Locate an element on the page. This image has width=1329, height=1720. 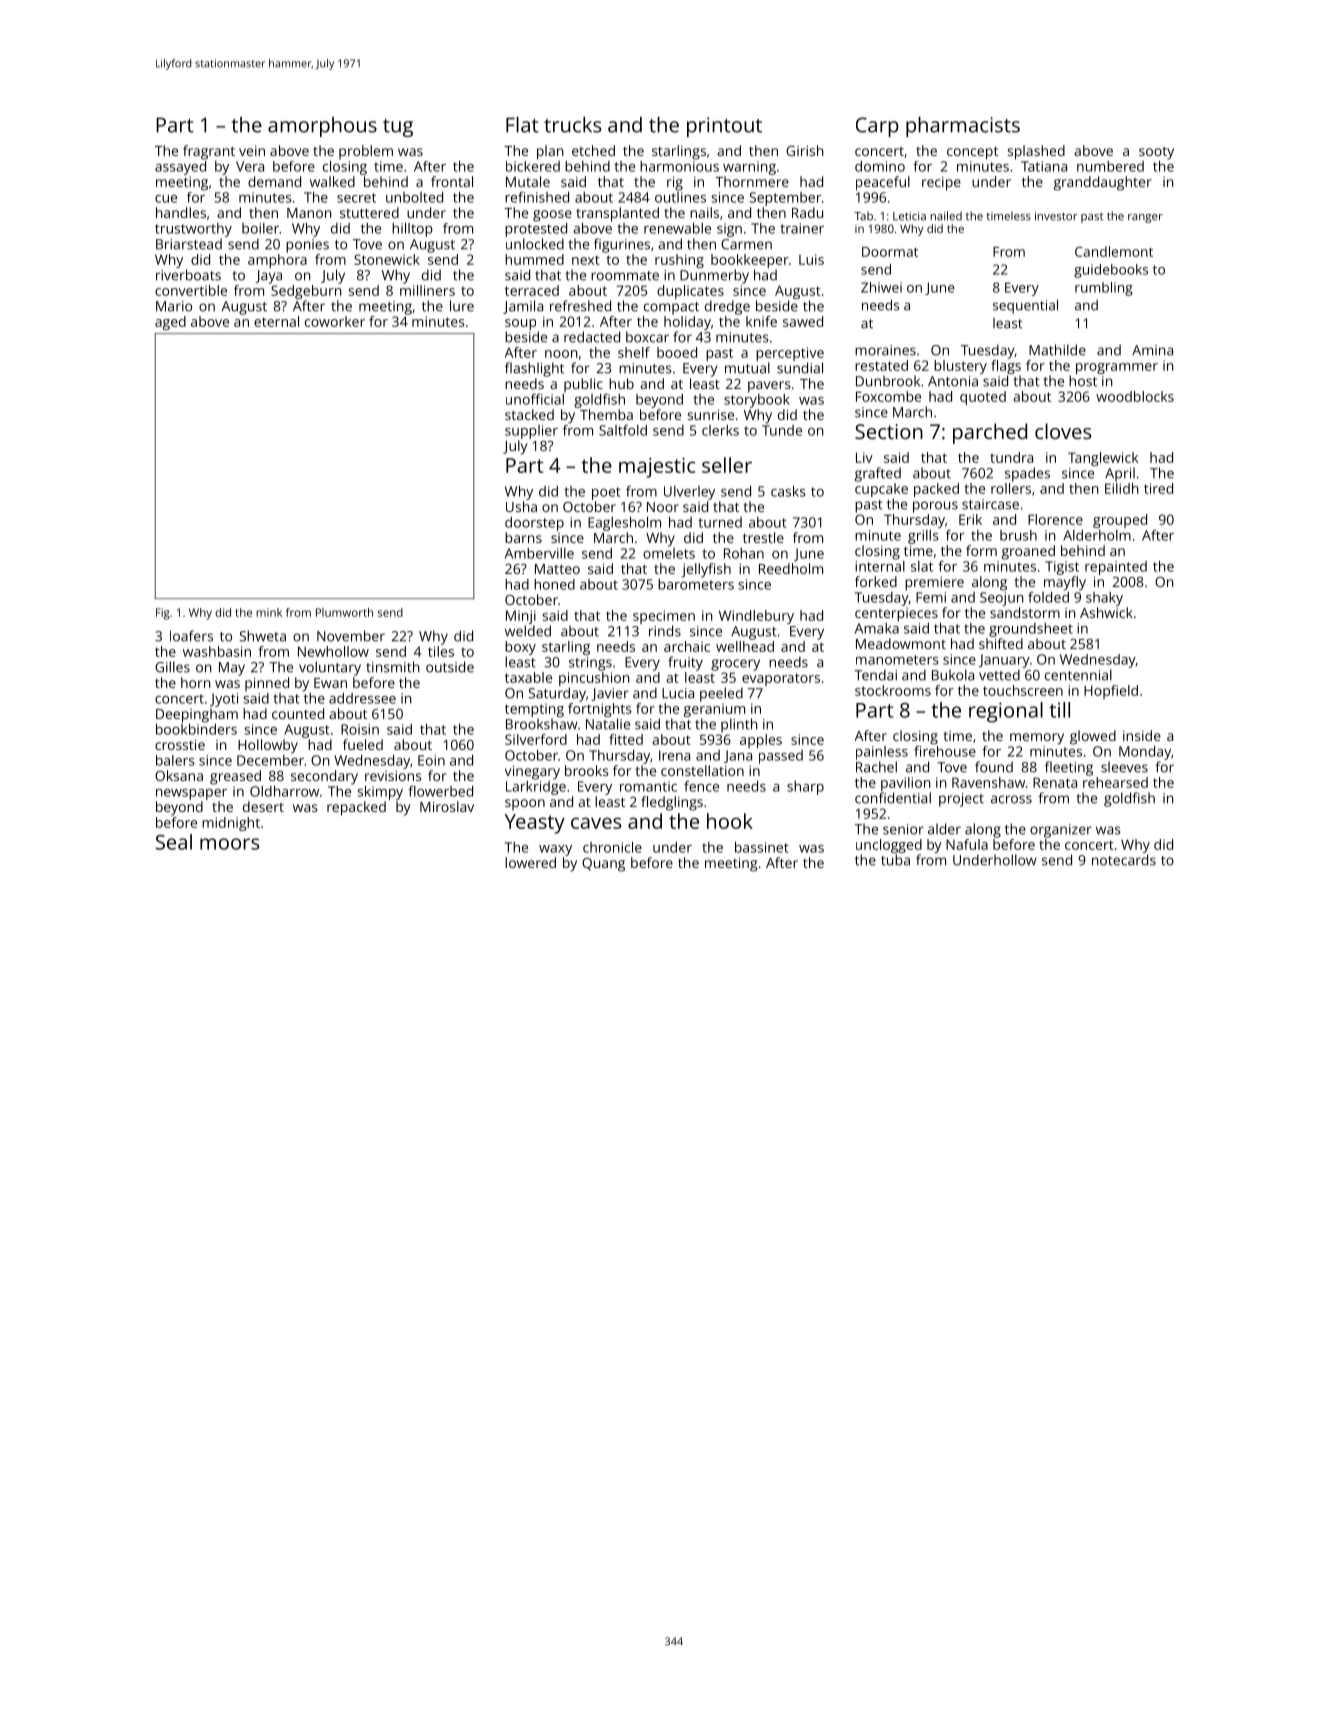
notecards is located at coordinates (1124, 860).
